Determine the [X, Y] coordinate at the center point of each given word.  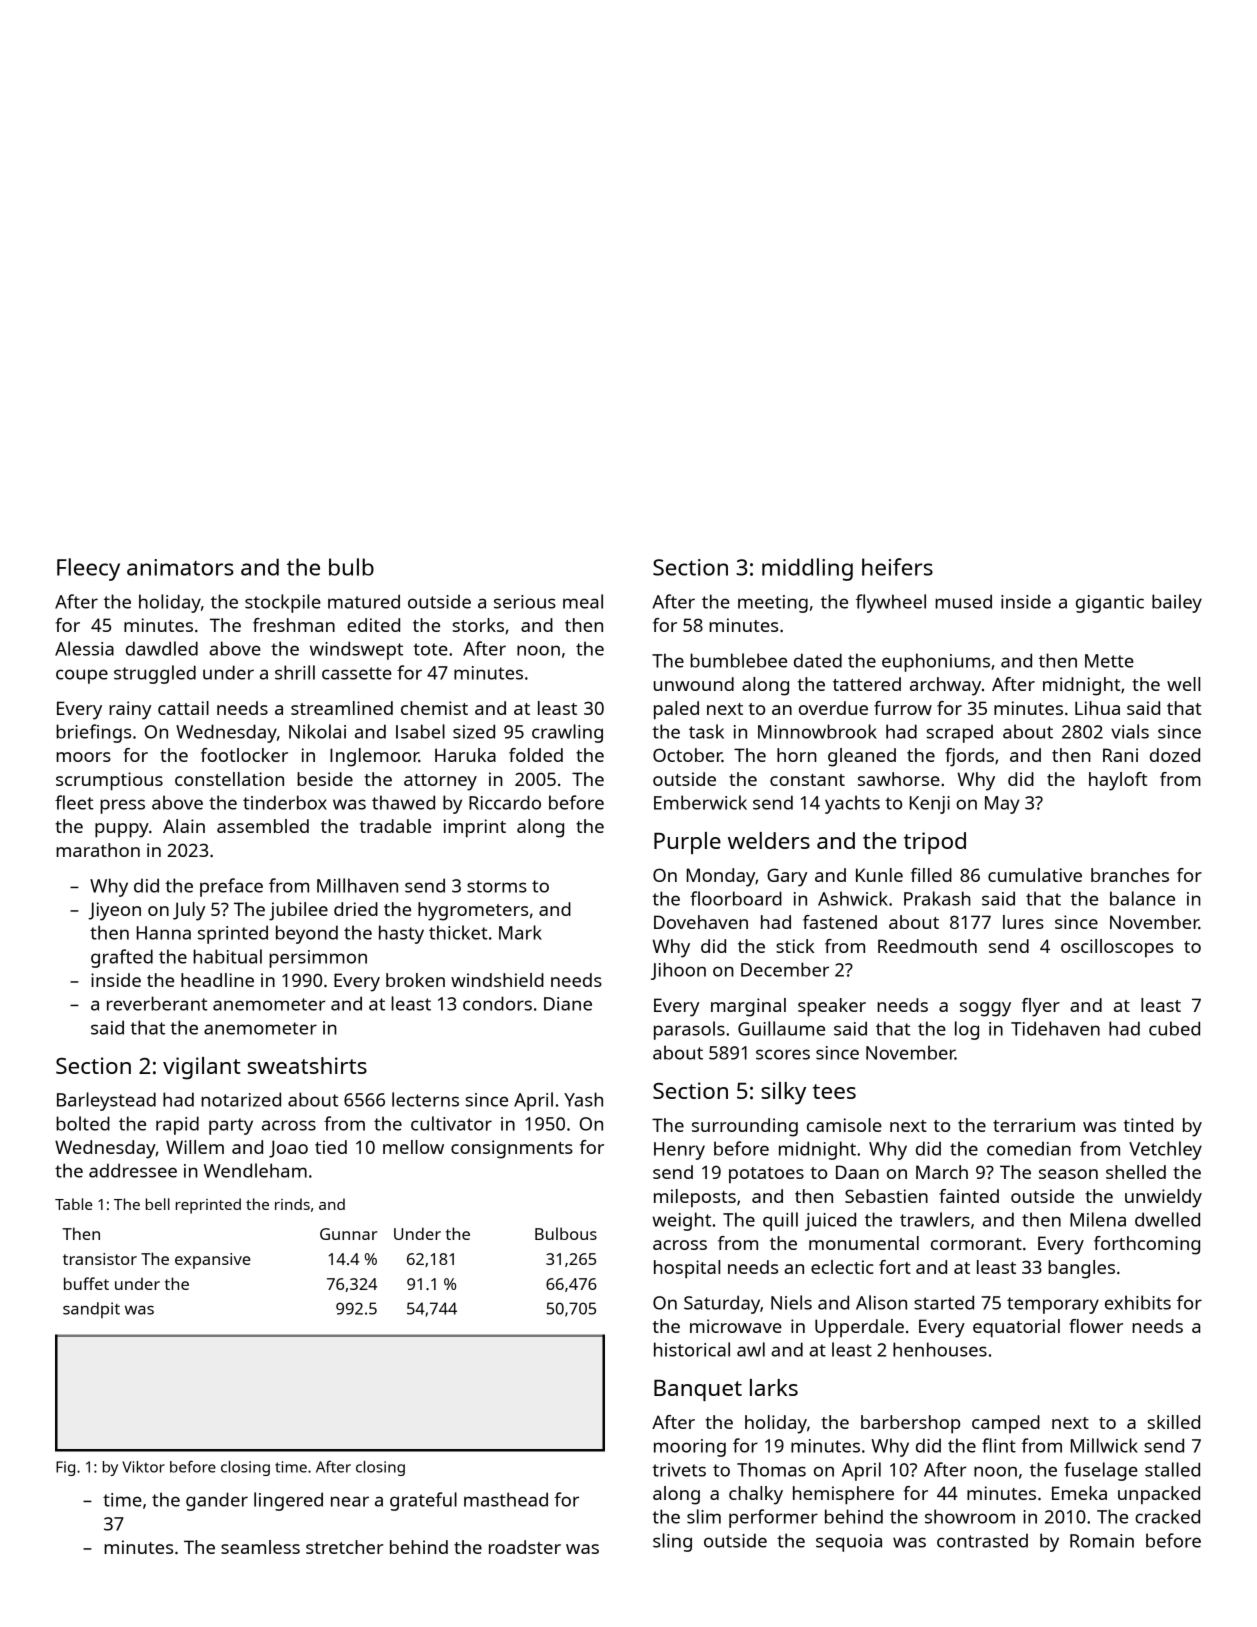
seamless [260, 1547]
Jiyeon [114, 911]
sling [672, 1542]
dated [818, 660]
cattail [183, 708]
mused [963, 601]
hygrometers [473, 911]
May [1002, 805]
